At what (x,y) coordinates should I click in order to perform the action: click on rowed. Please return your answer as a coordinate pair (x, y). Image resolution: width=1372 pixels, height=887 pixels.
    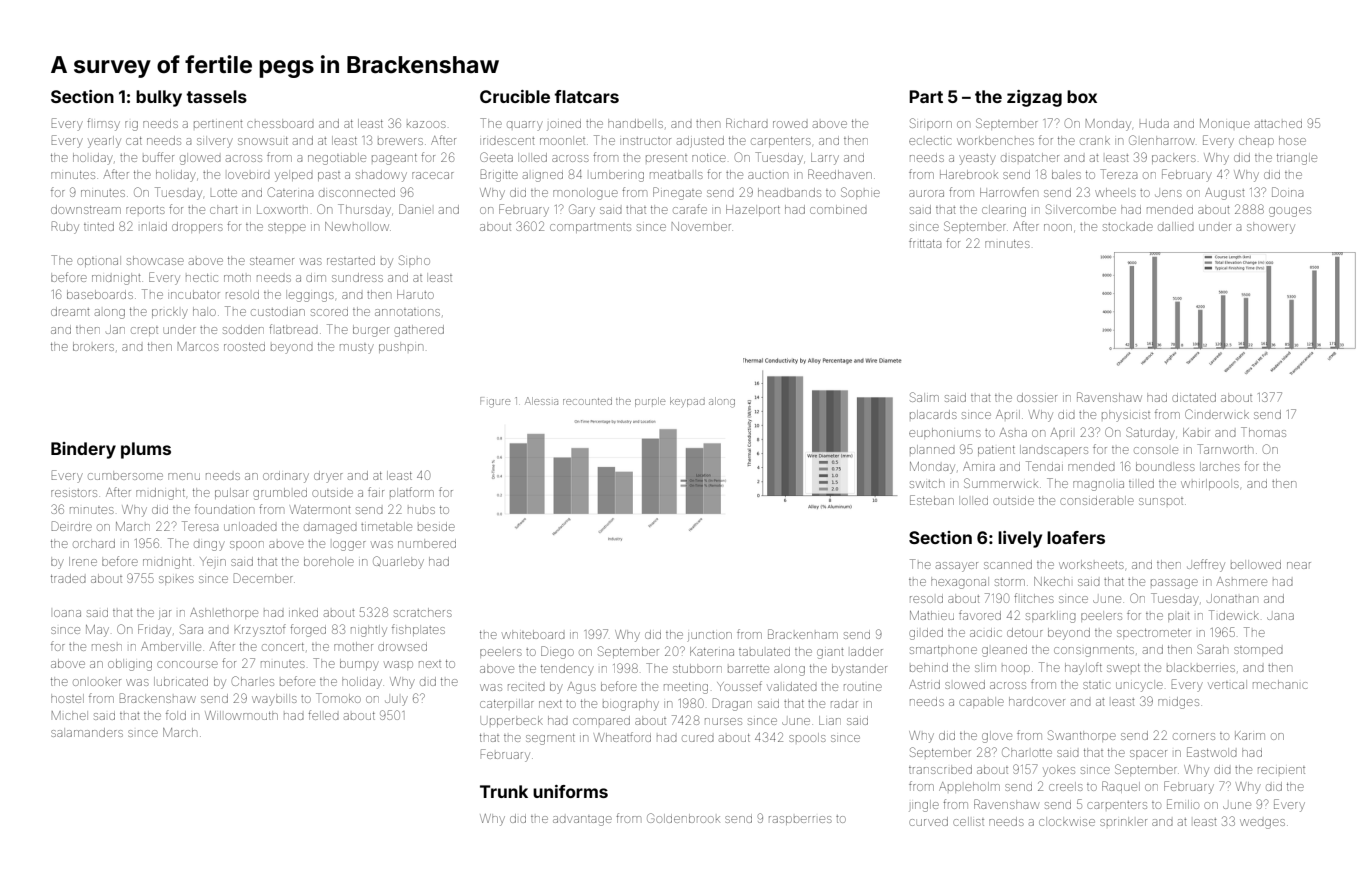
    Looking at the image, I should click on (790, 124).
